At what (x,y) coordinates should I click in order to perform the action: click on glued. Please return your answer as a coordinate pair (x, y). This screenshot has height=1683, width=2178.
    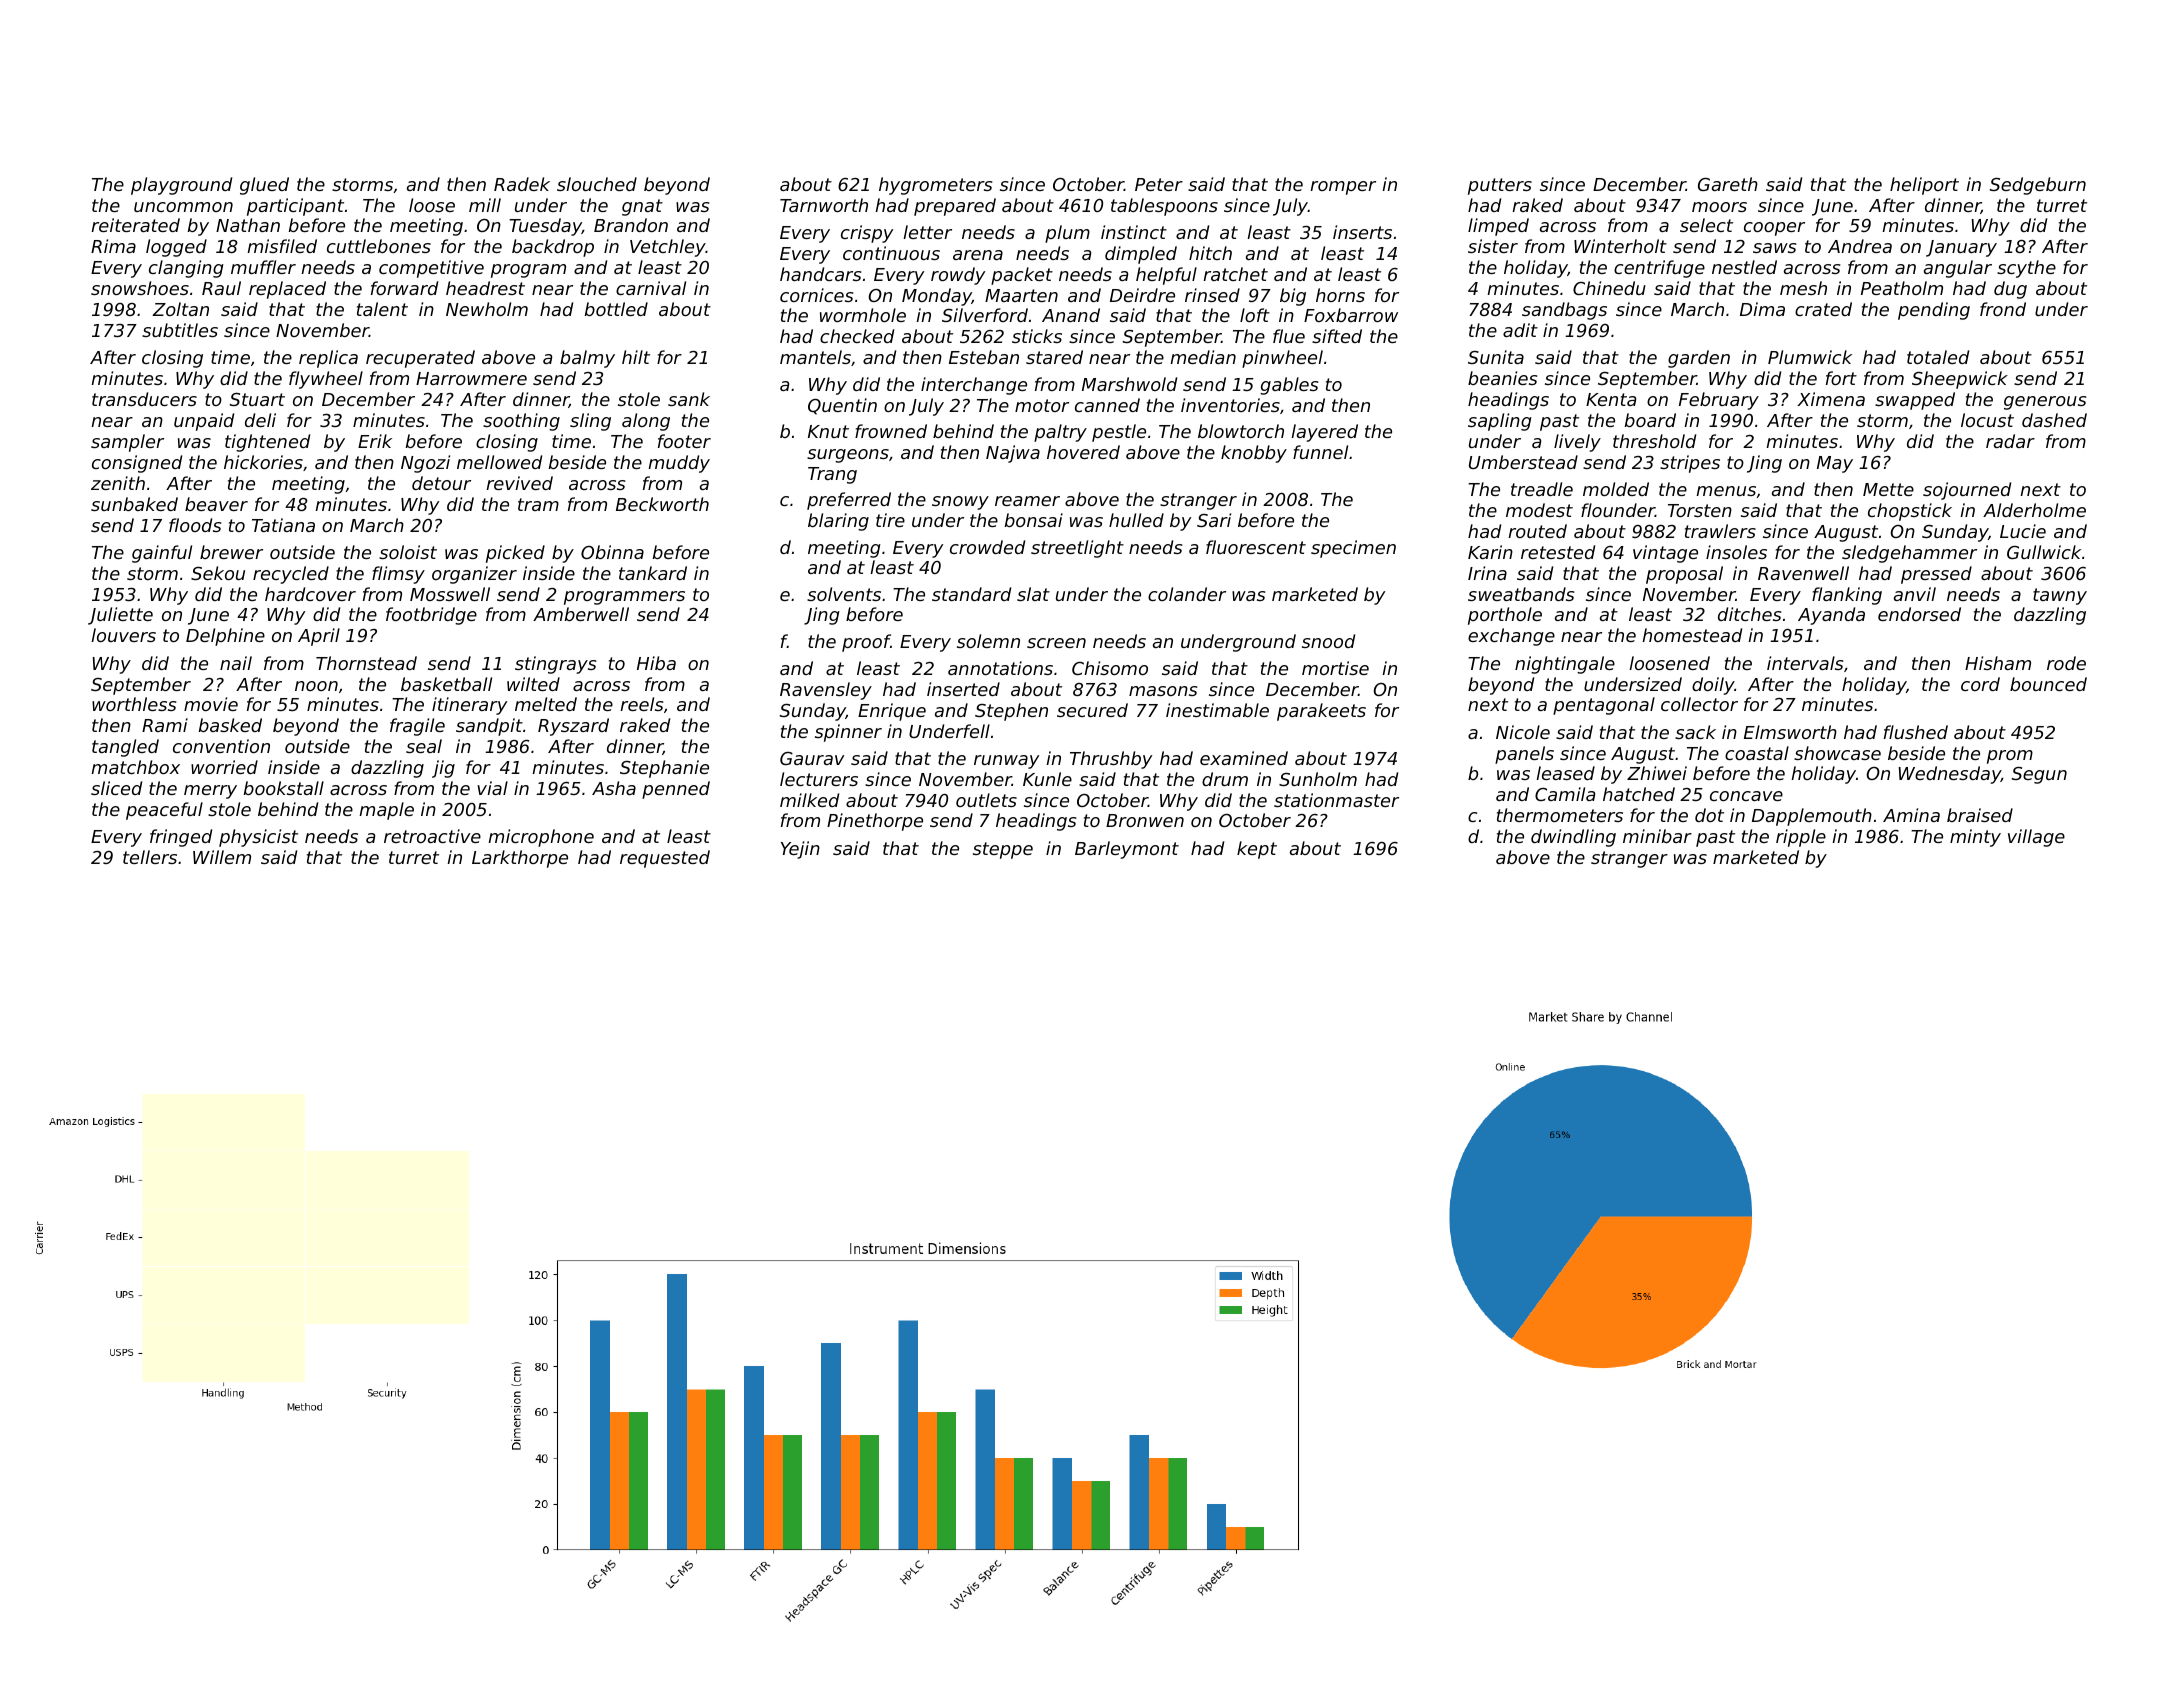
    Looking at the image, I should click on (264, 186).
